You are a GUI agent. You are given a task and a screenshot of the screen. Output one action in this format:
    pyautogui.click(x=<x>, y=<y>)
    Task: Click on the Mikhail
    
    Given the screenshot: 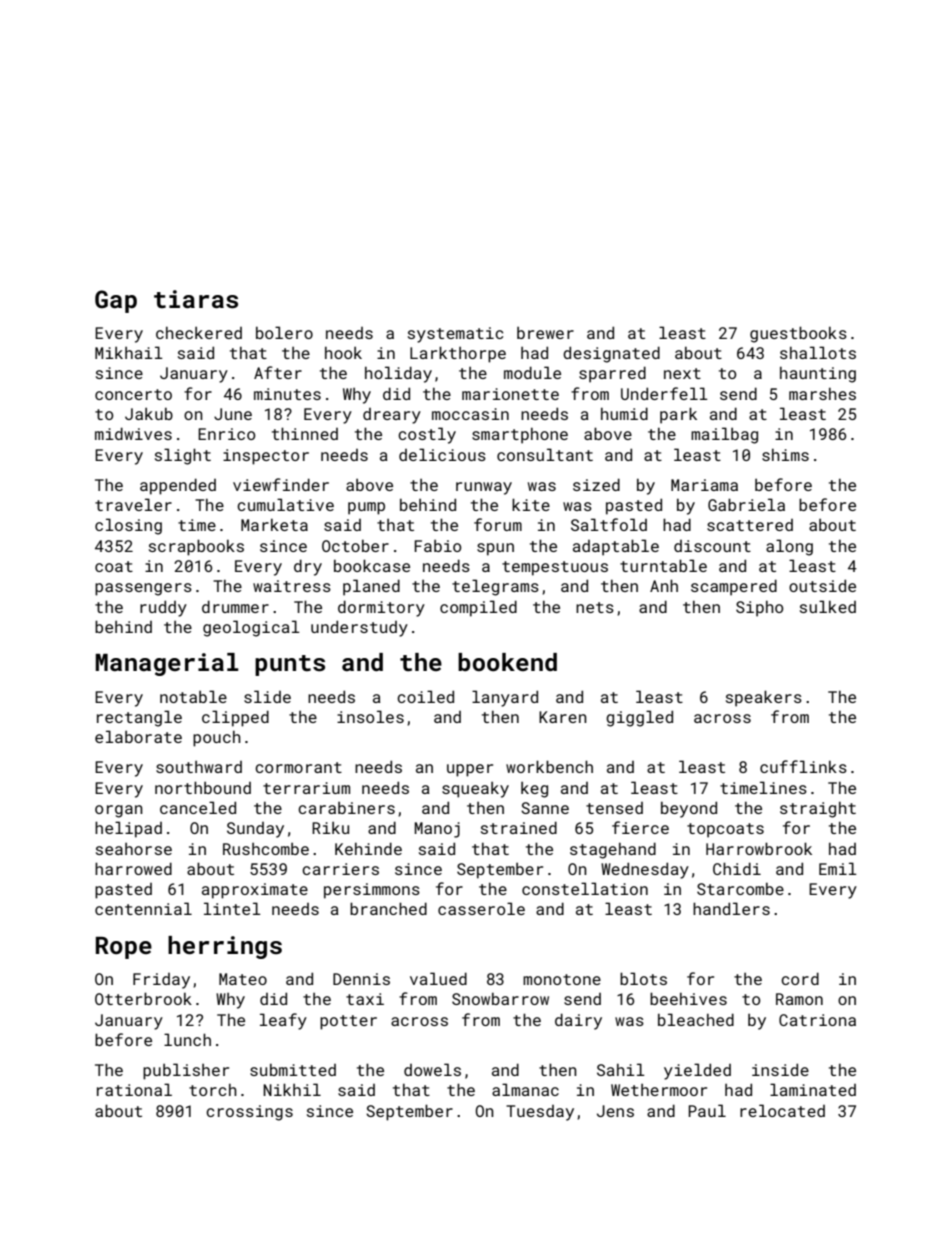 What is the action you would take?
    pyautogui.click(x=129, y=352)
